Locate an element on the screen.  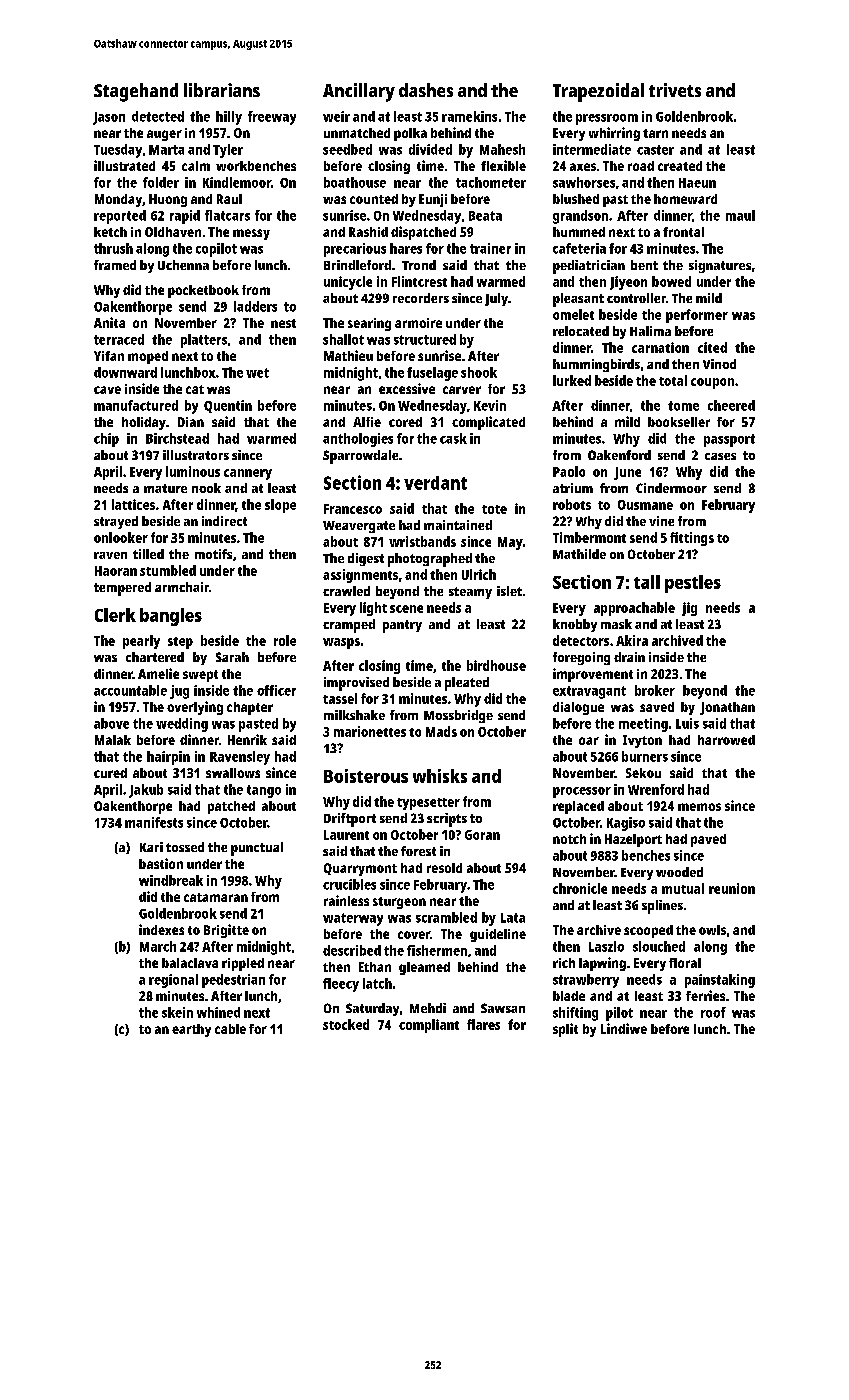
strayed is located at coordinates (116, 522).
